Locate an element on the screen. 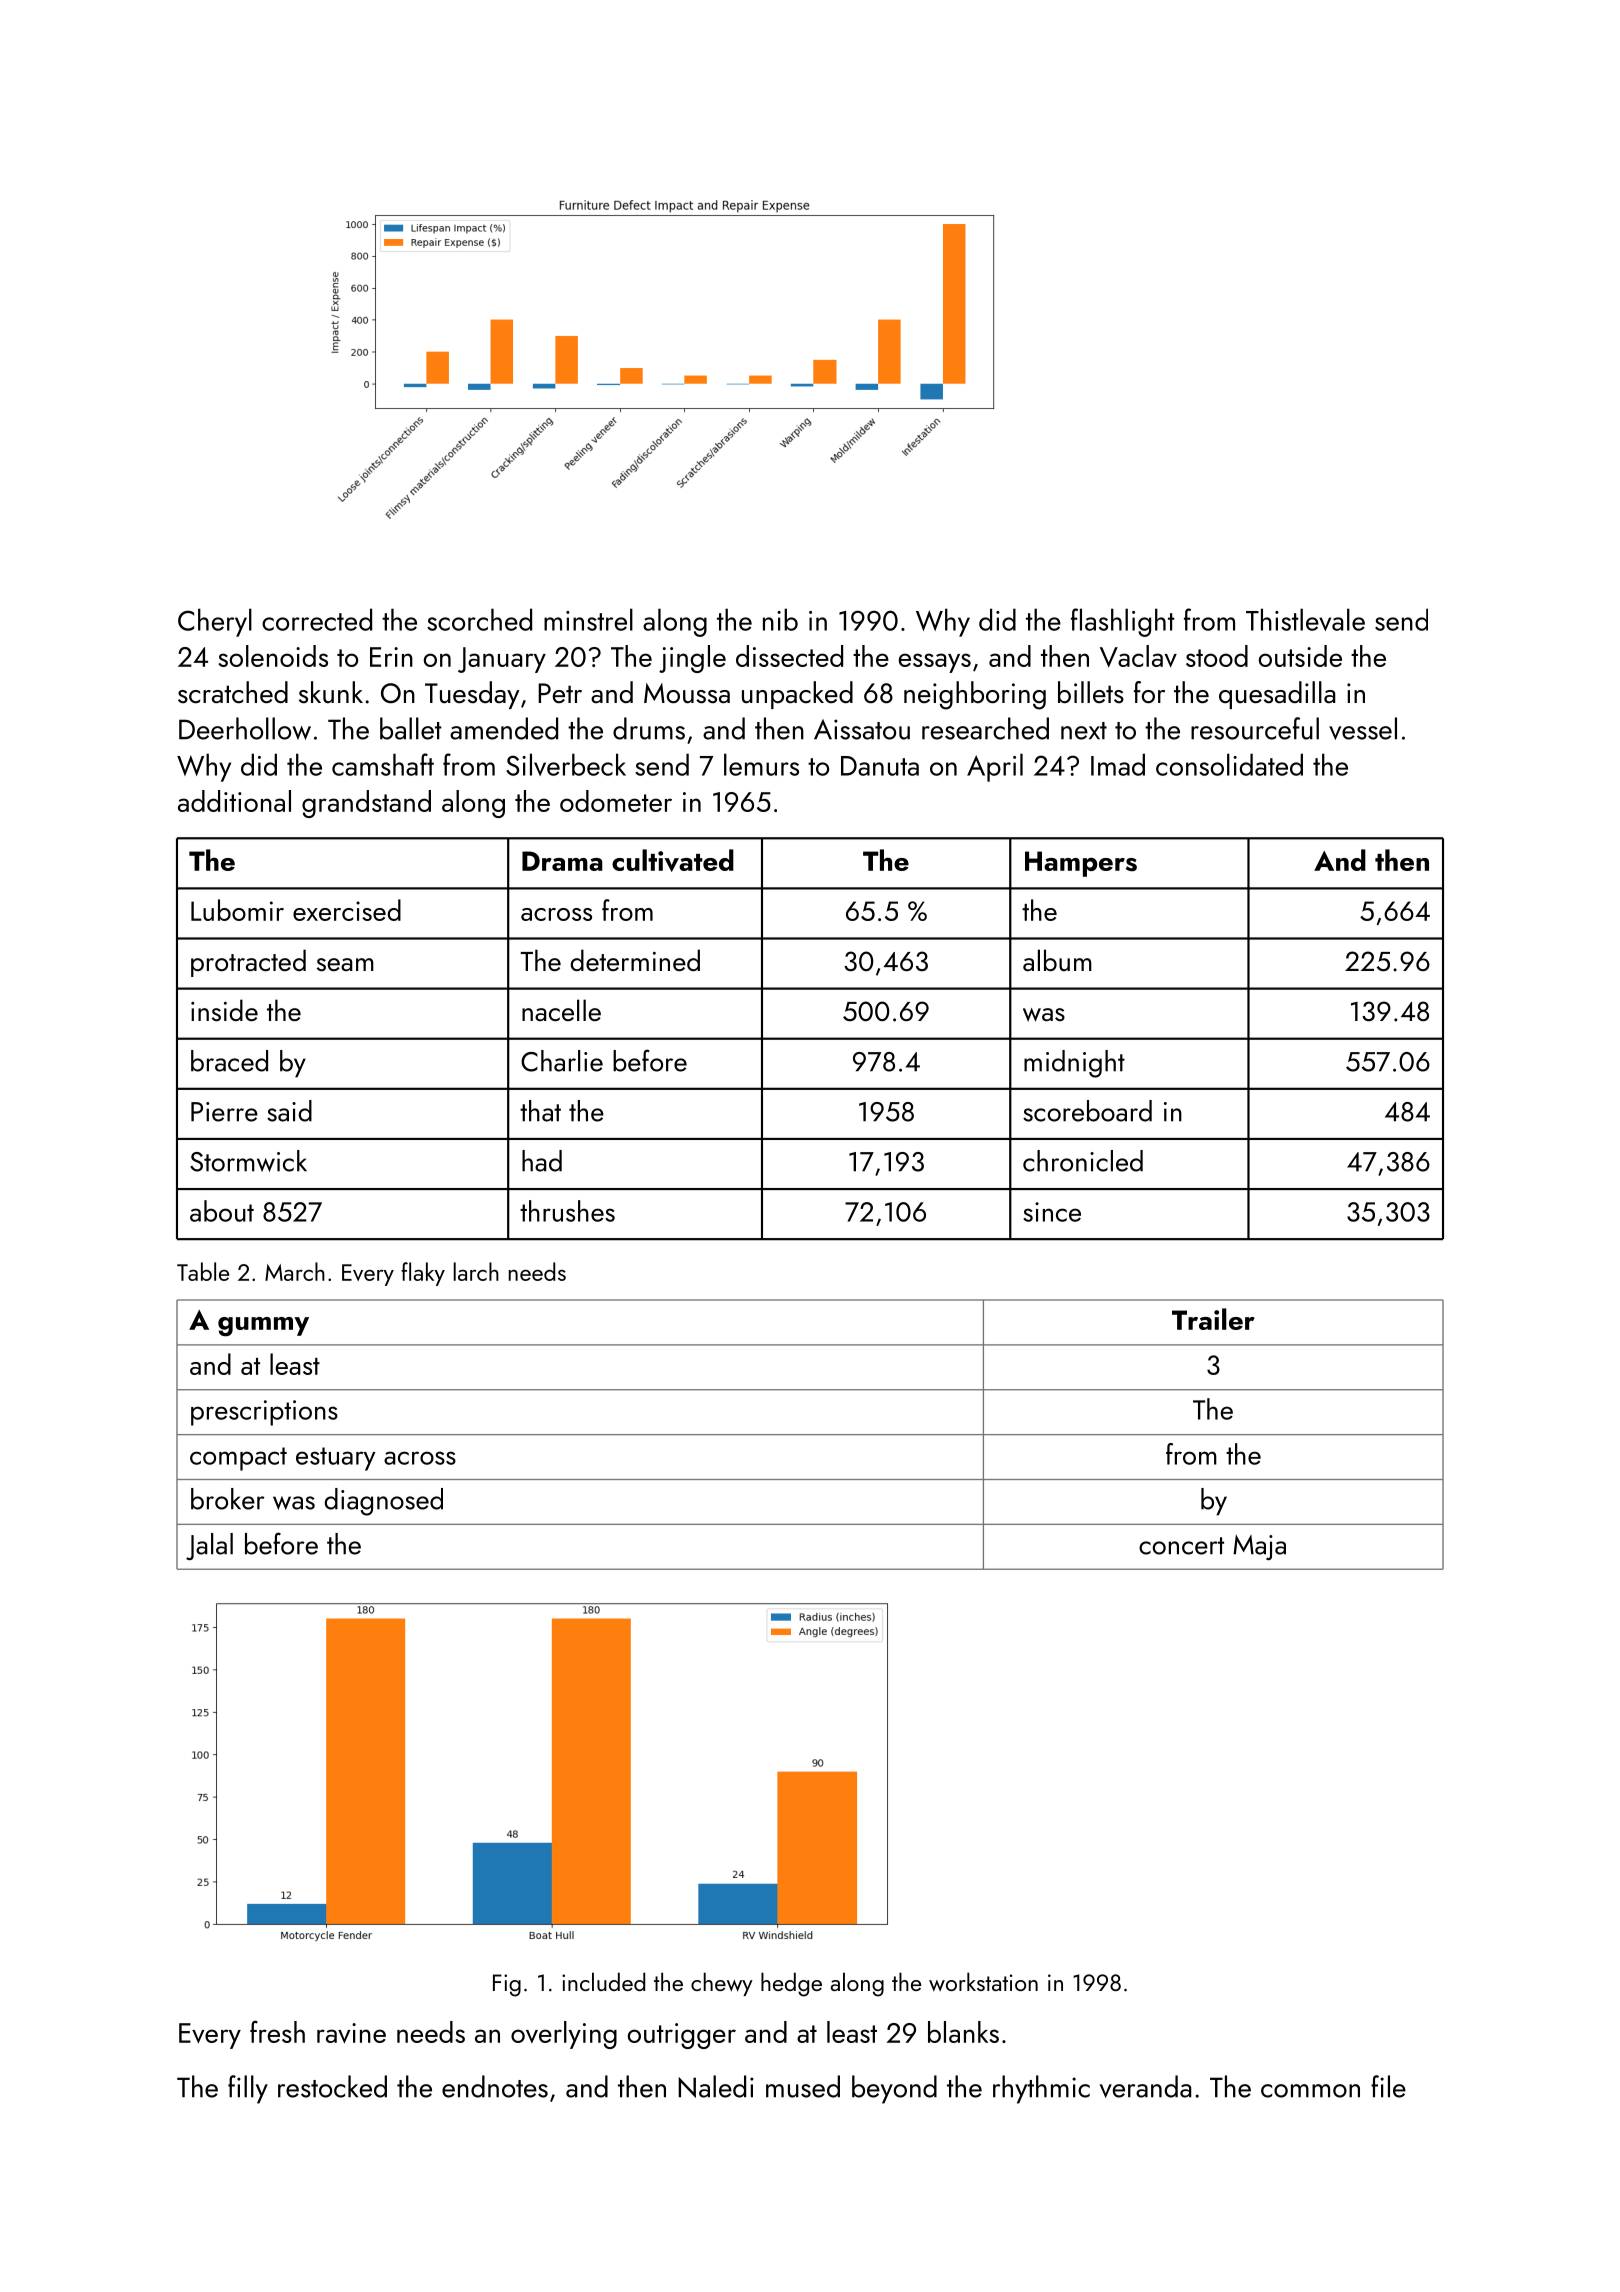 This screenshot has width=1620, height=2292. gummy is located at coordinates (263, 1327).
